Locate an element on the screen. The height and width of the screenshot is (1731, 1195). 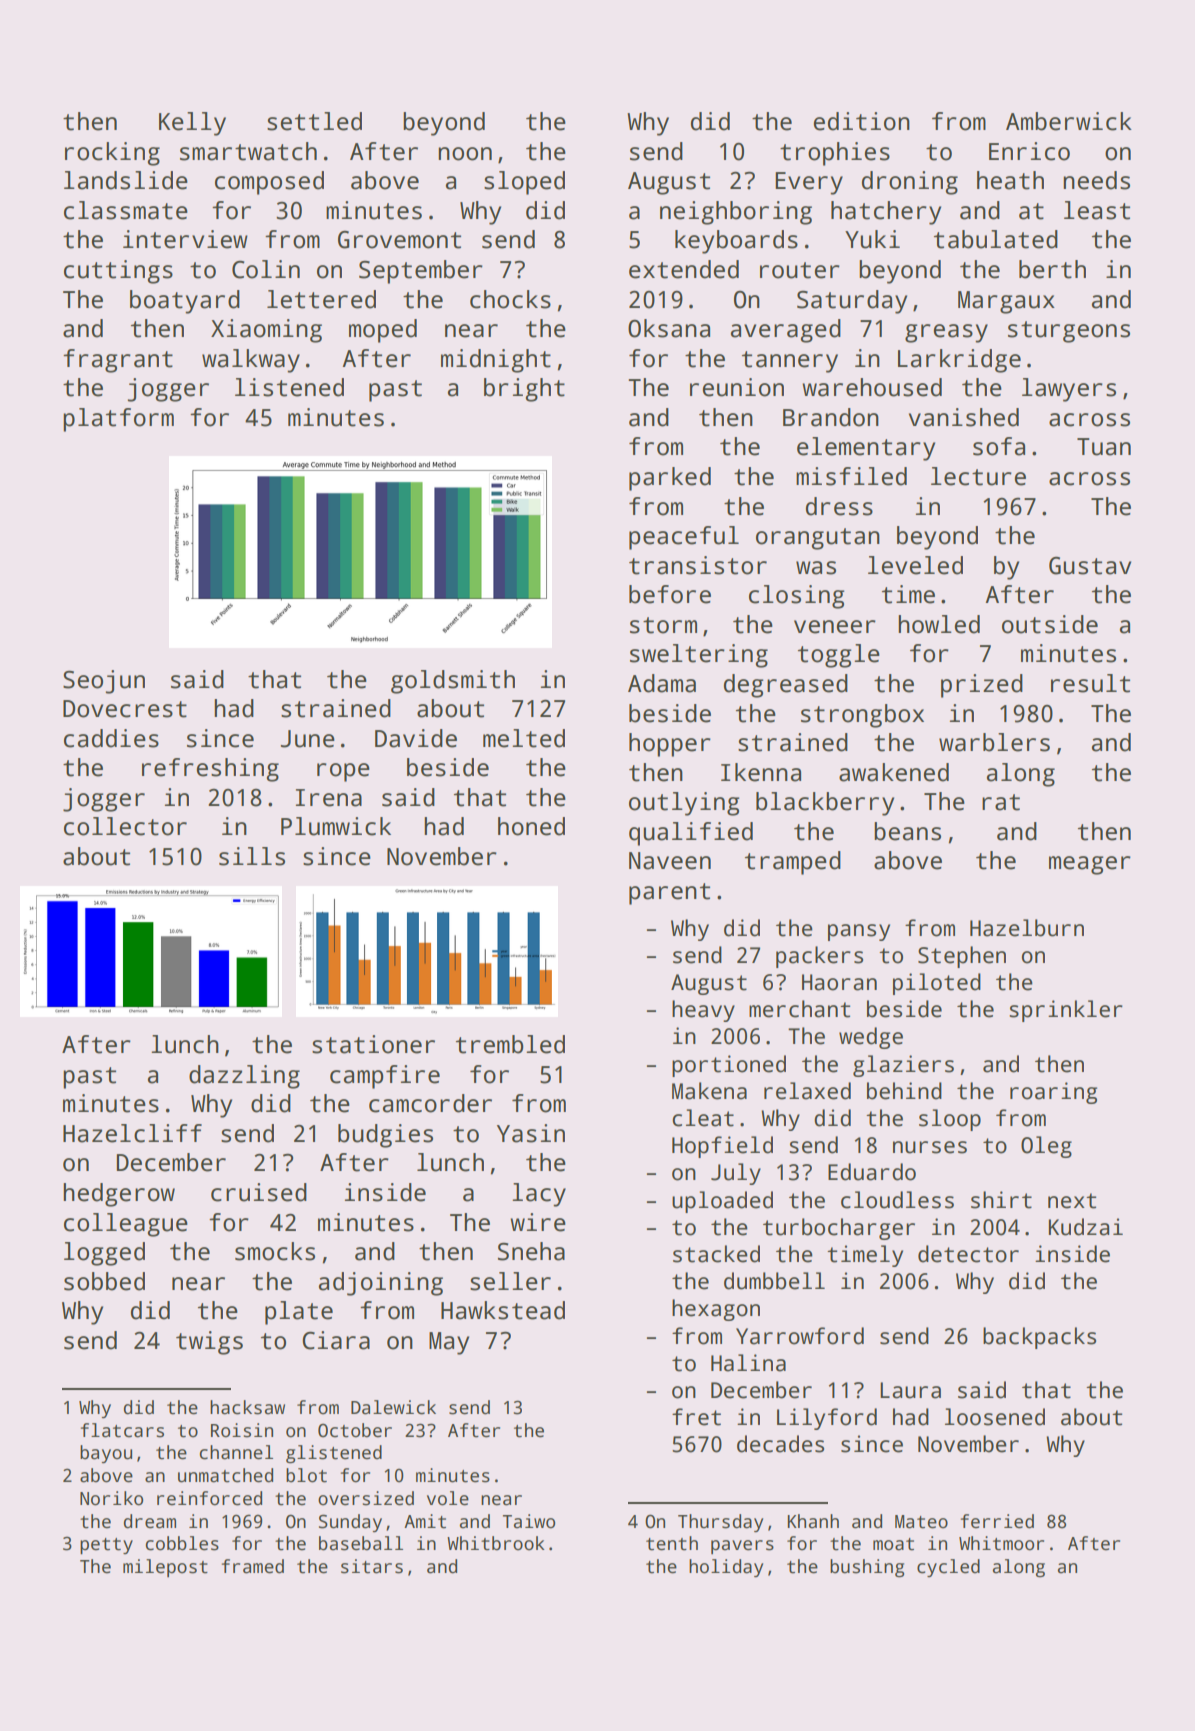
stationer is located at coordinates (373, 1044).
